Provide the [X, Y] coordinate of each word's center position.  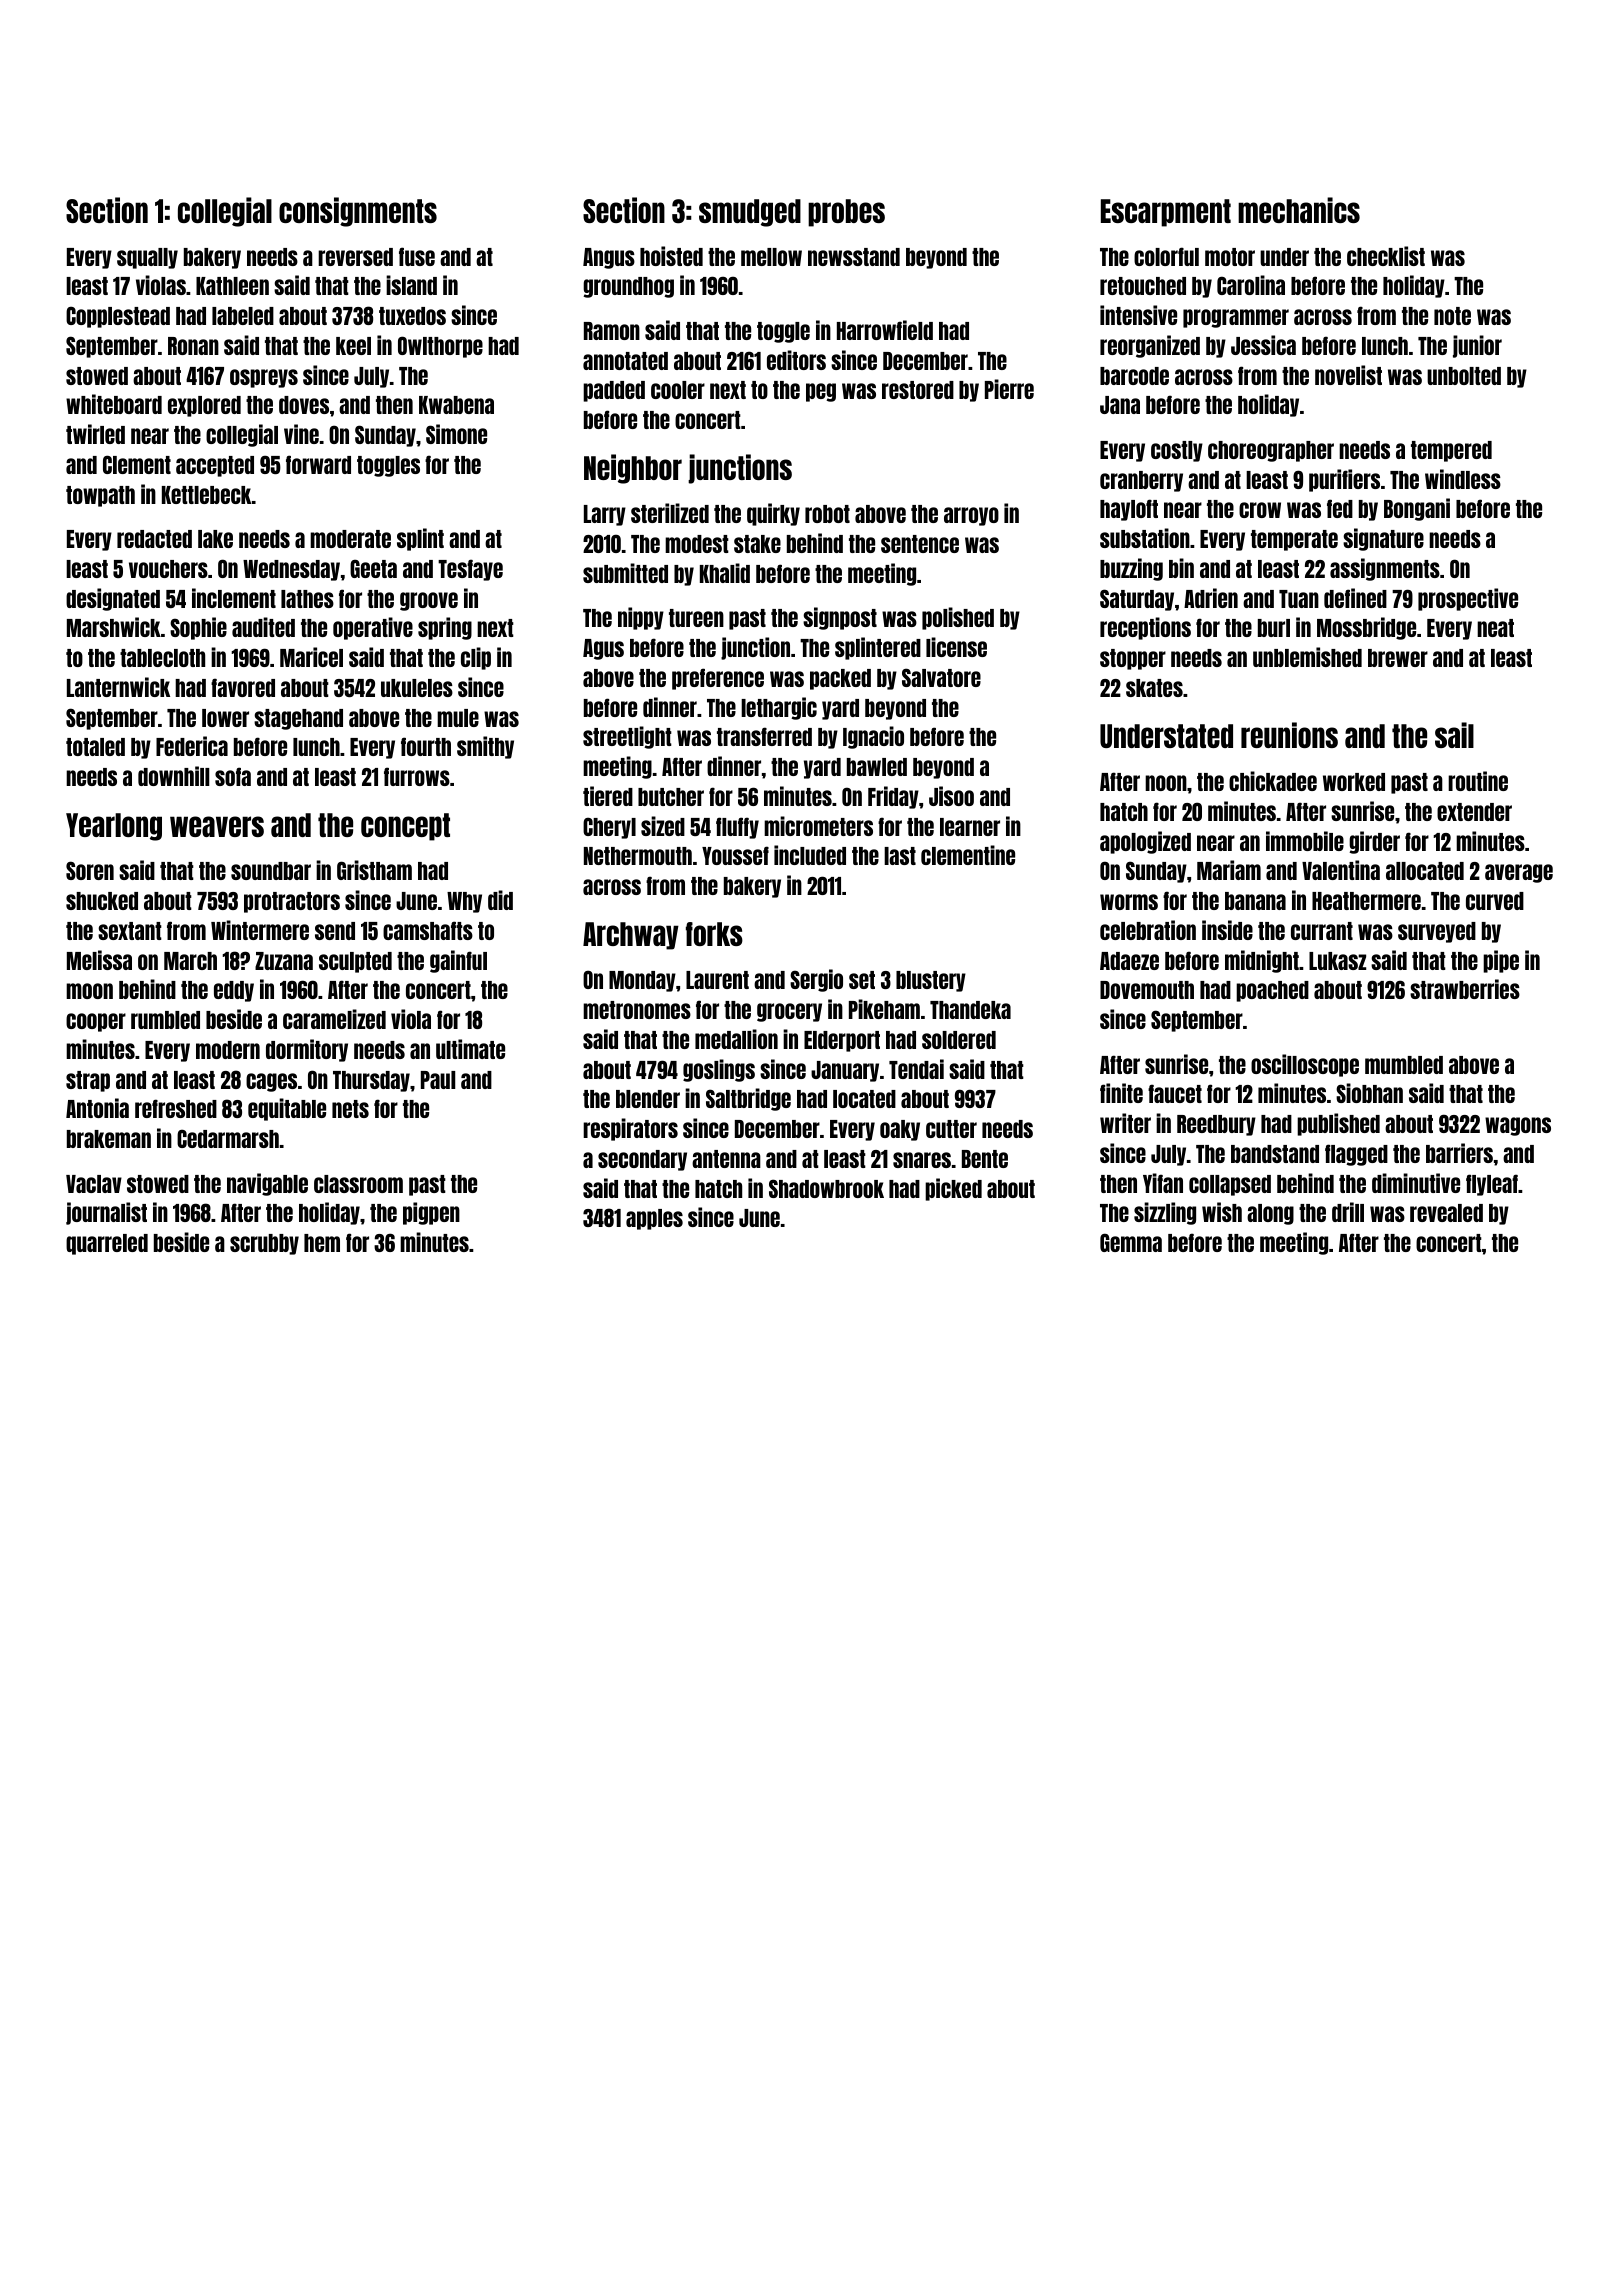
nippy [641, 618]
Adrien [1211, 598]
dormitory [307, 1050]
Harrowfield [885, 330]
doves [304, 405]
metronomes [637, 1010]
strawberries [1465, 989]
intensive [1138, 315]
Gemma [1131, 1242]
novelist [1348, 375]
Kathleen [232, 286]
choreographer [1271, 451]
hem [322, 1243]
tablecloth [162, 658]
